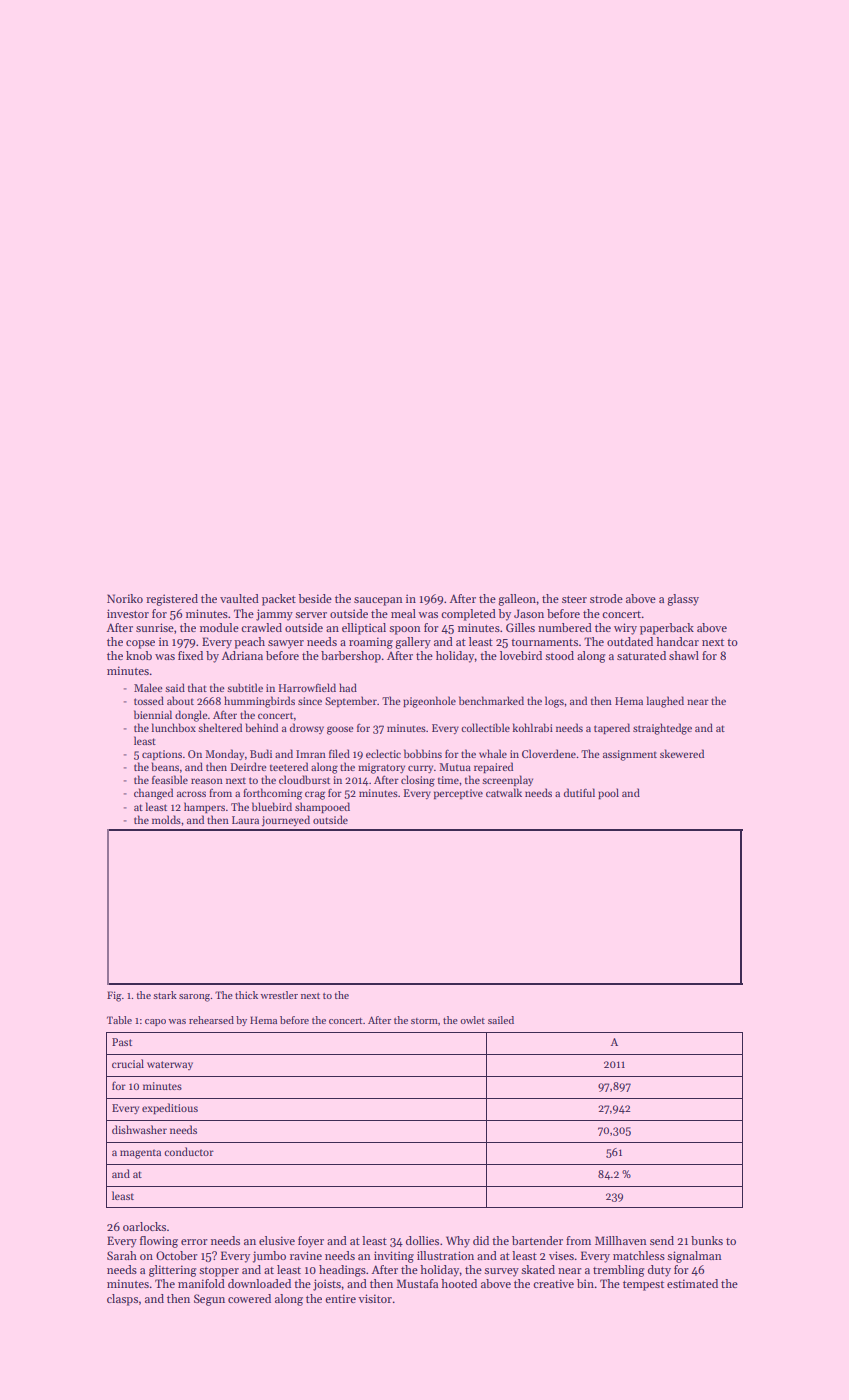 Image resolution: width=849 pixels, height=1400 pixels. What do you see at coordinates (424, 1021) in the image?
I see `storm` at bounding box center [424, 1021].
